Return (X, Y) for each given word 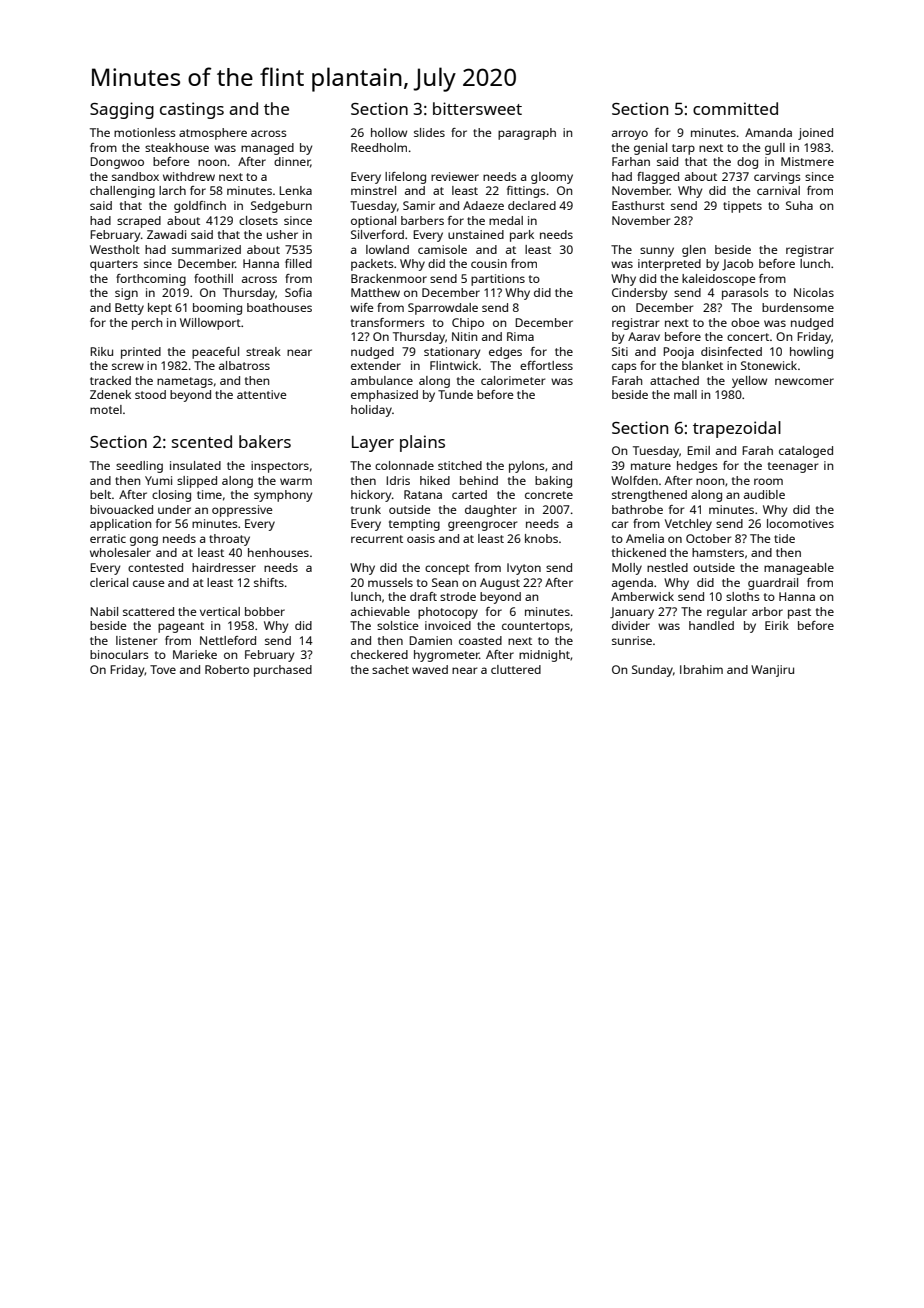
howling (811, 353)
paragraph (527, 134)
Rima (520, 336)
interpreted (669, 265)
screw (128, 366)
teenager (793, 467)
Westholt (115, 249)
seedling (139, 467)
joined (815, 134)
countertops (536, 627)
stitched (460, 465)
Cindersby (639, 294)
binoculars (119, 654)
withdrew (189, 176)
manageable (799, 569)
